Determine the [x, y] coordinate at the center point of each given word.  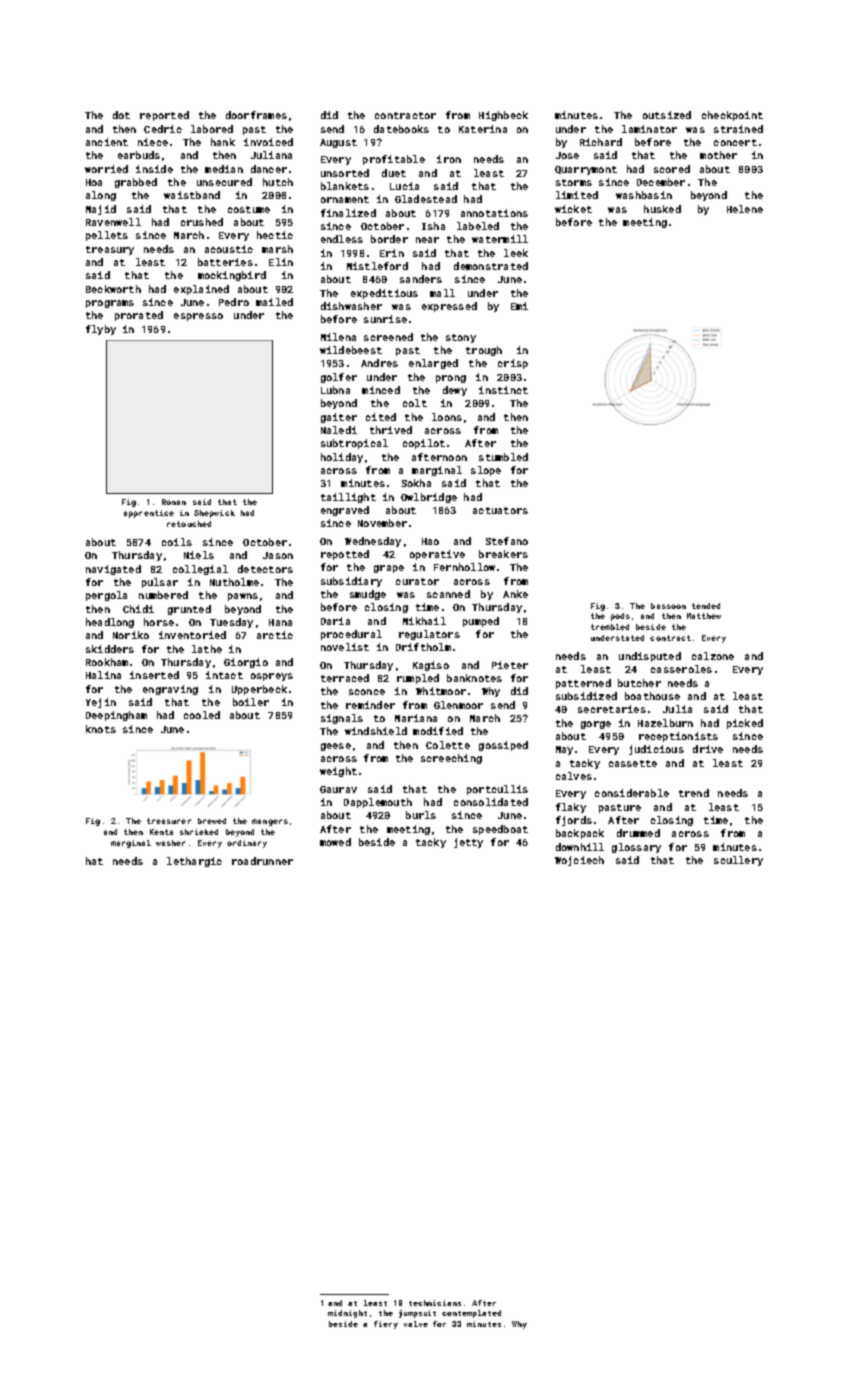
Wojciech [579, 861]
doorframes [256, 115]
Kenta [161, 832]
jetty [468, 843]
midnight [347, 1314]
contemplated [471, 1314]
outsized [667, 115]
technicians [435, 1303]
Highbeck [503, 116]
